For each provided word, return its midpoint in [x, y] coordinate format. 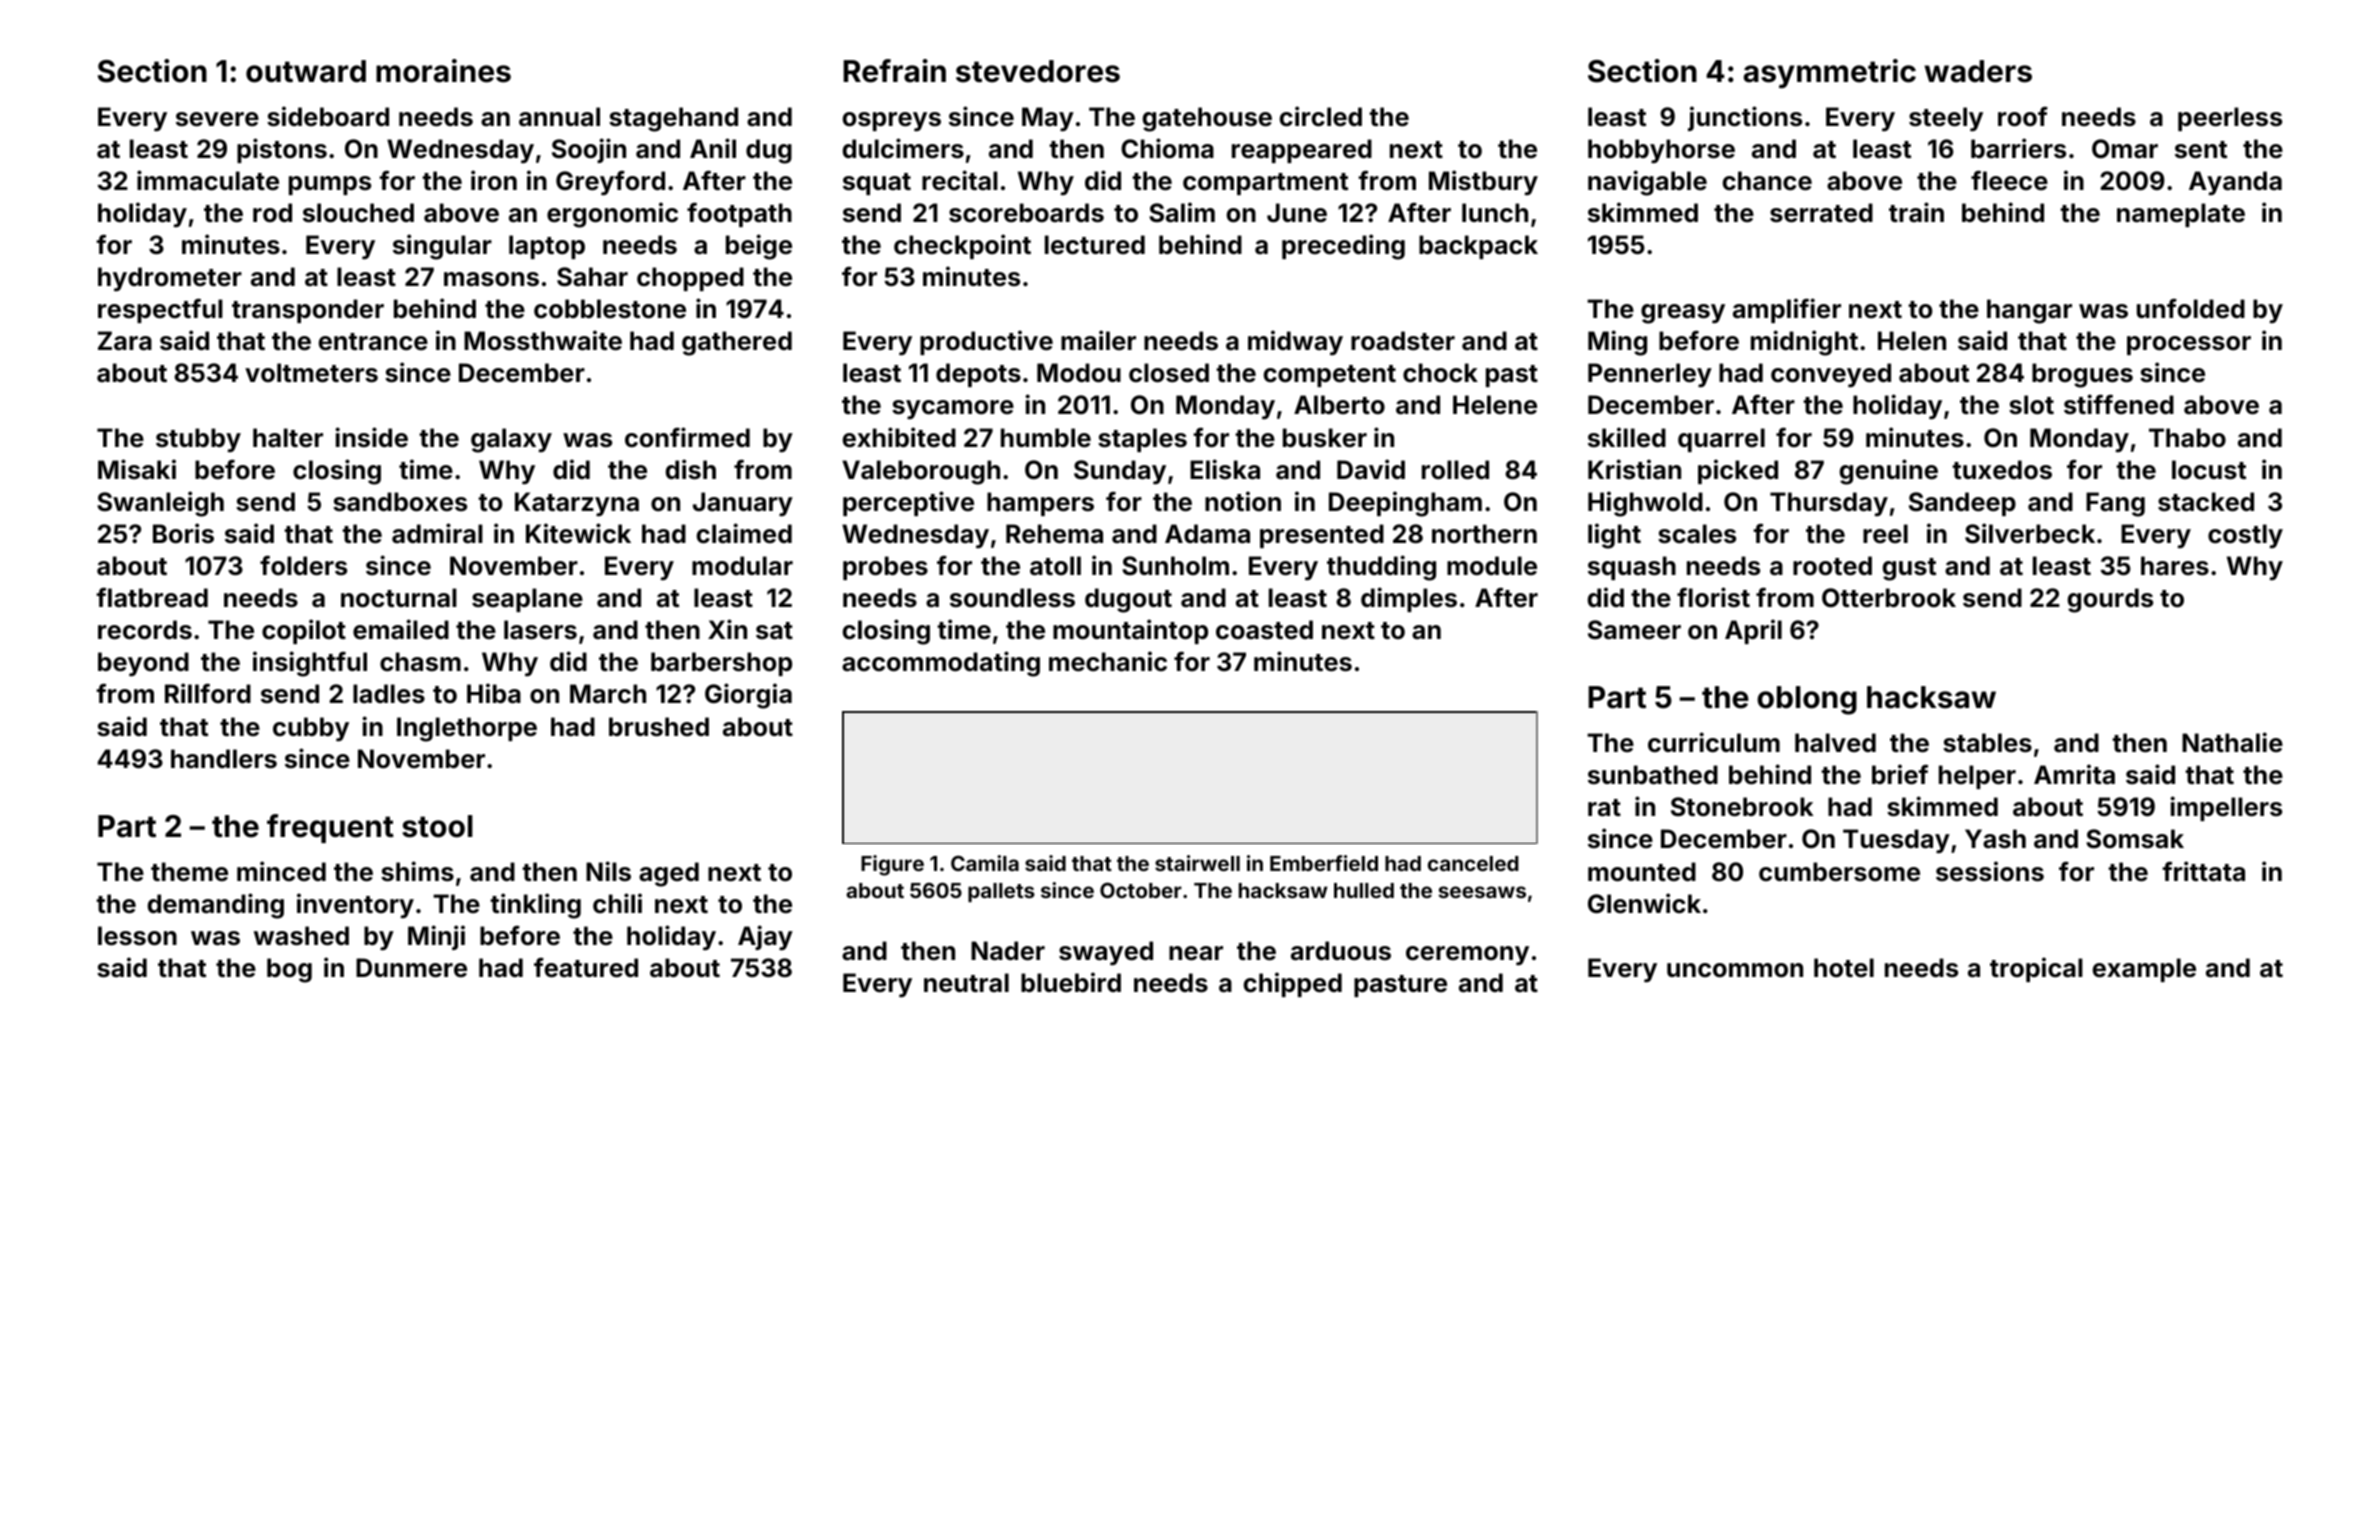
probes [885, 568]
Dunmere [411, 968]
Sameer [1634, 630]
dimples [1409, 599]
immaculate [208, 180]
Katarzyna [577, 504]
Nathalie [2232, 742]
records [145, 630]
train [1916, 212]
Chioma [1167, 148]
